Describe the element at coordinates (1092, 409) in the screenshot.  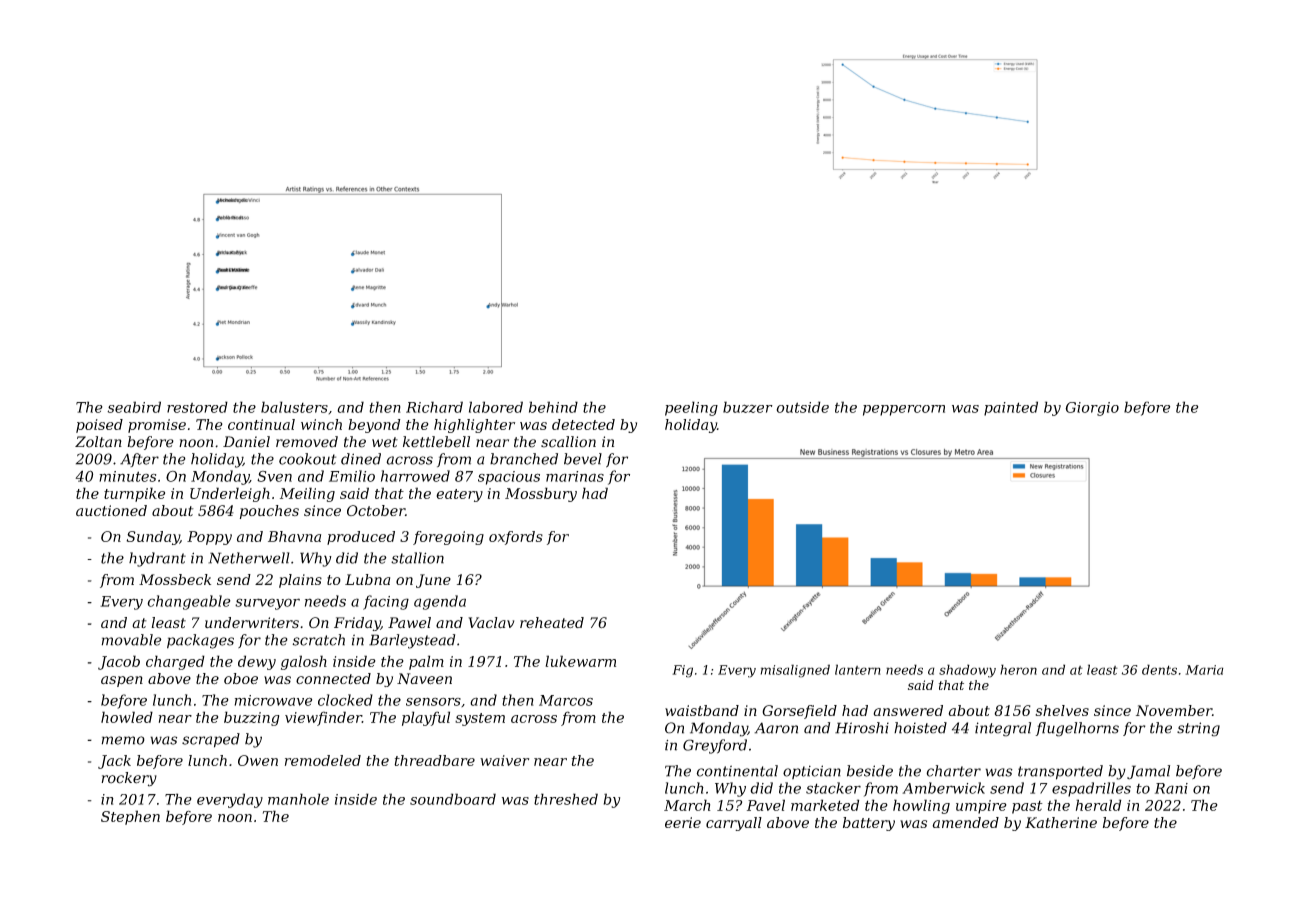
I see `Giorgio` at that location.
